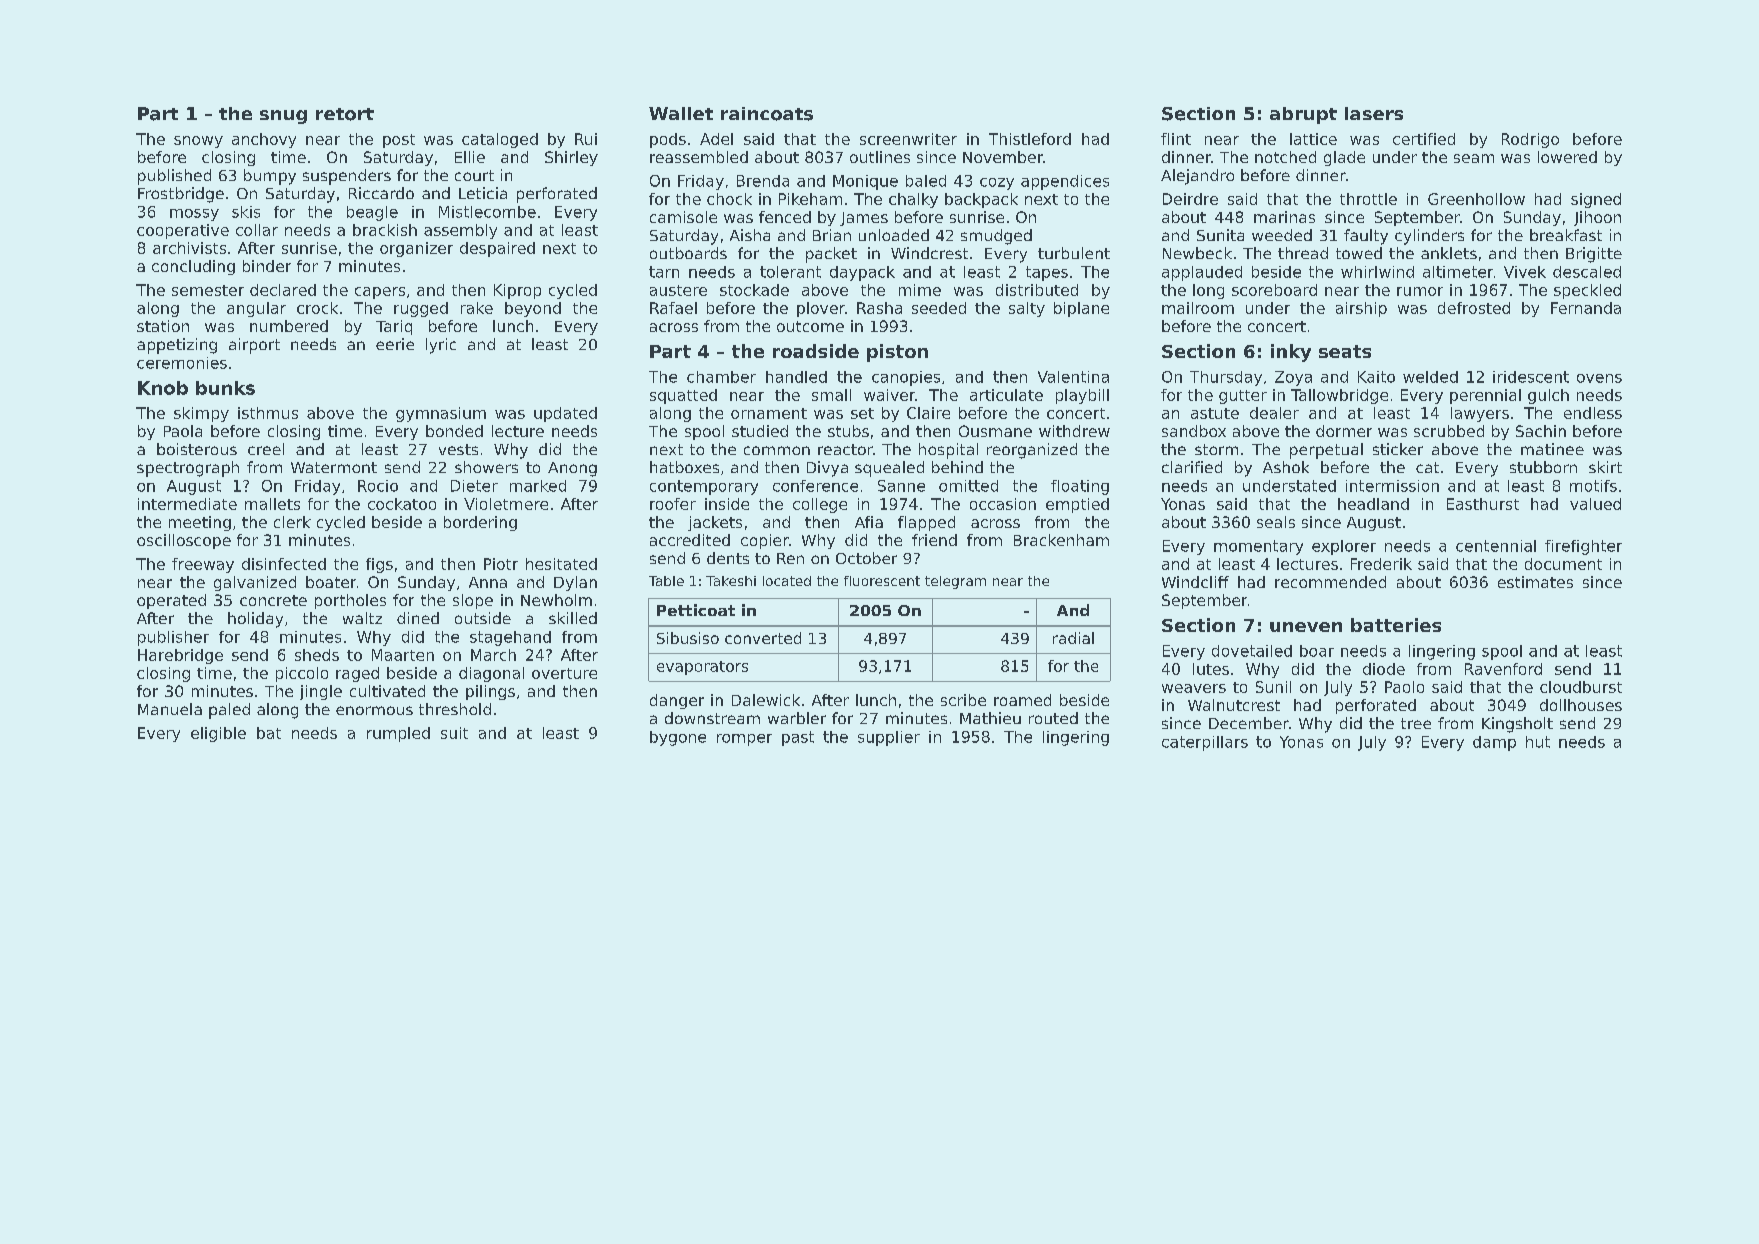  I want to click on recommended, so click(1330, 582).
